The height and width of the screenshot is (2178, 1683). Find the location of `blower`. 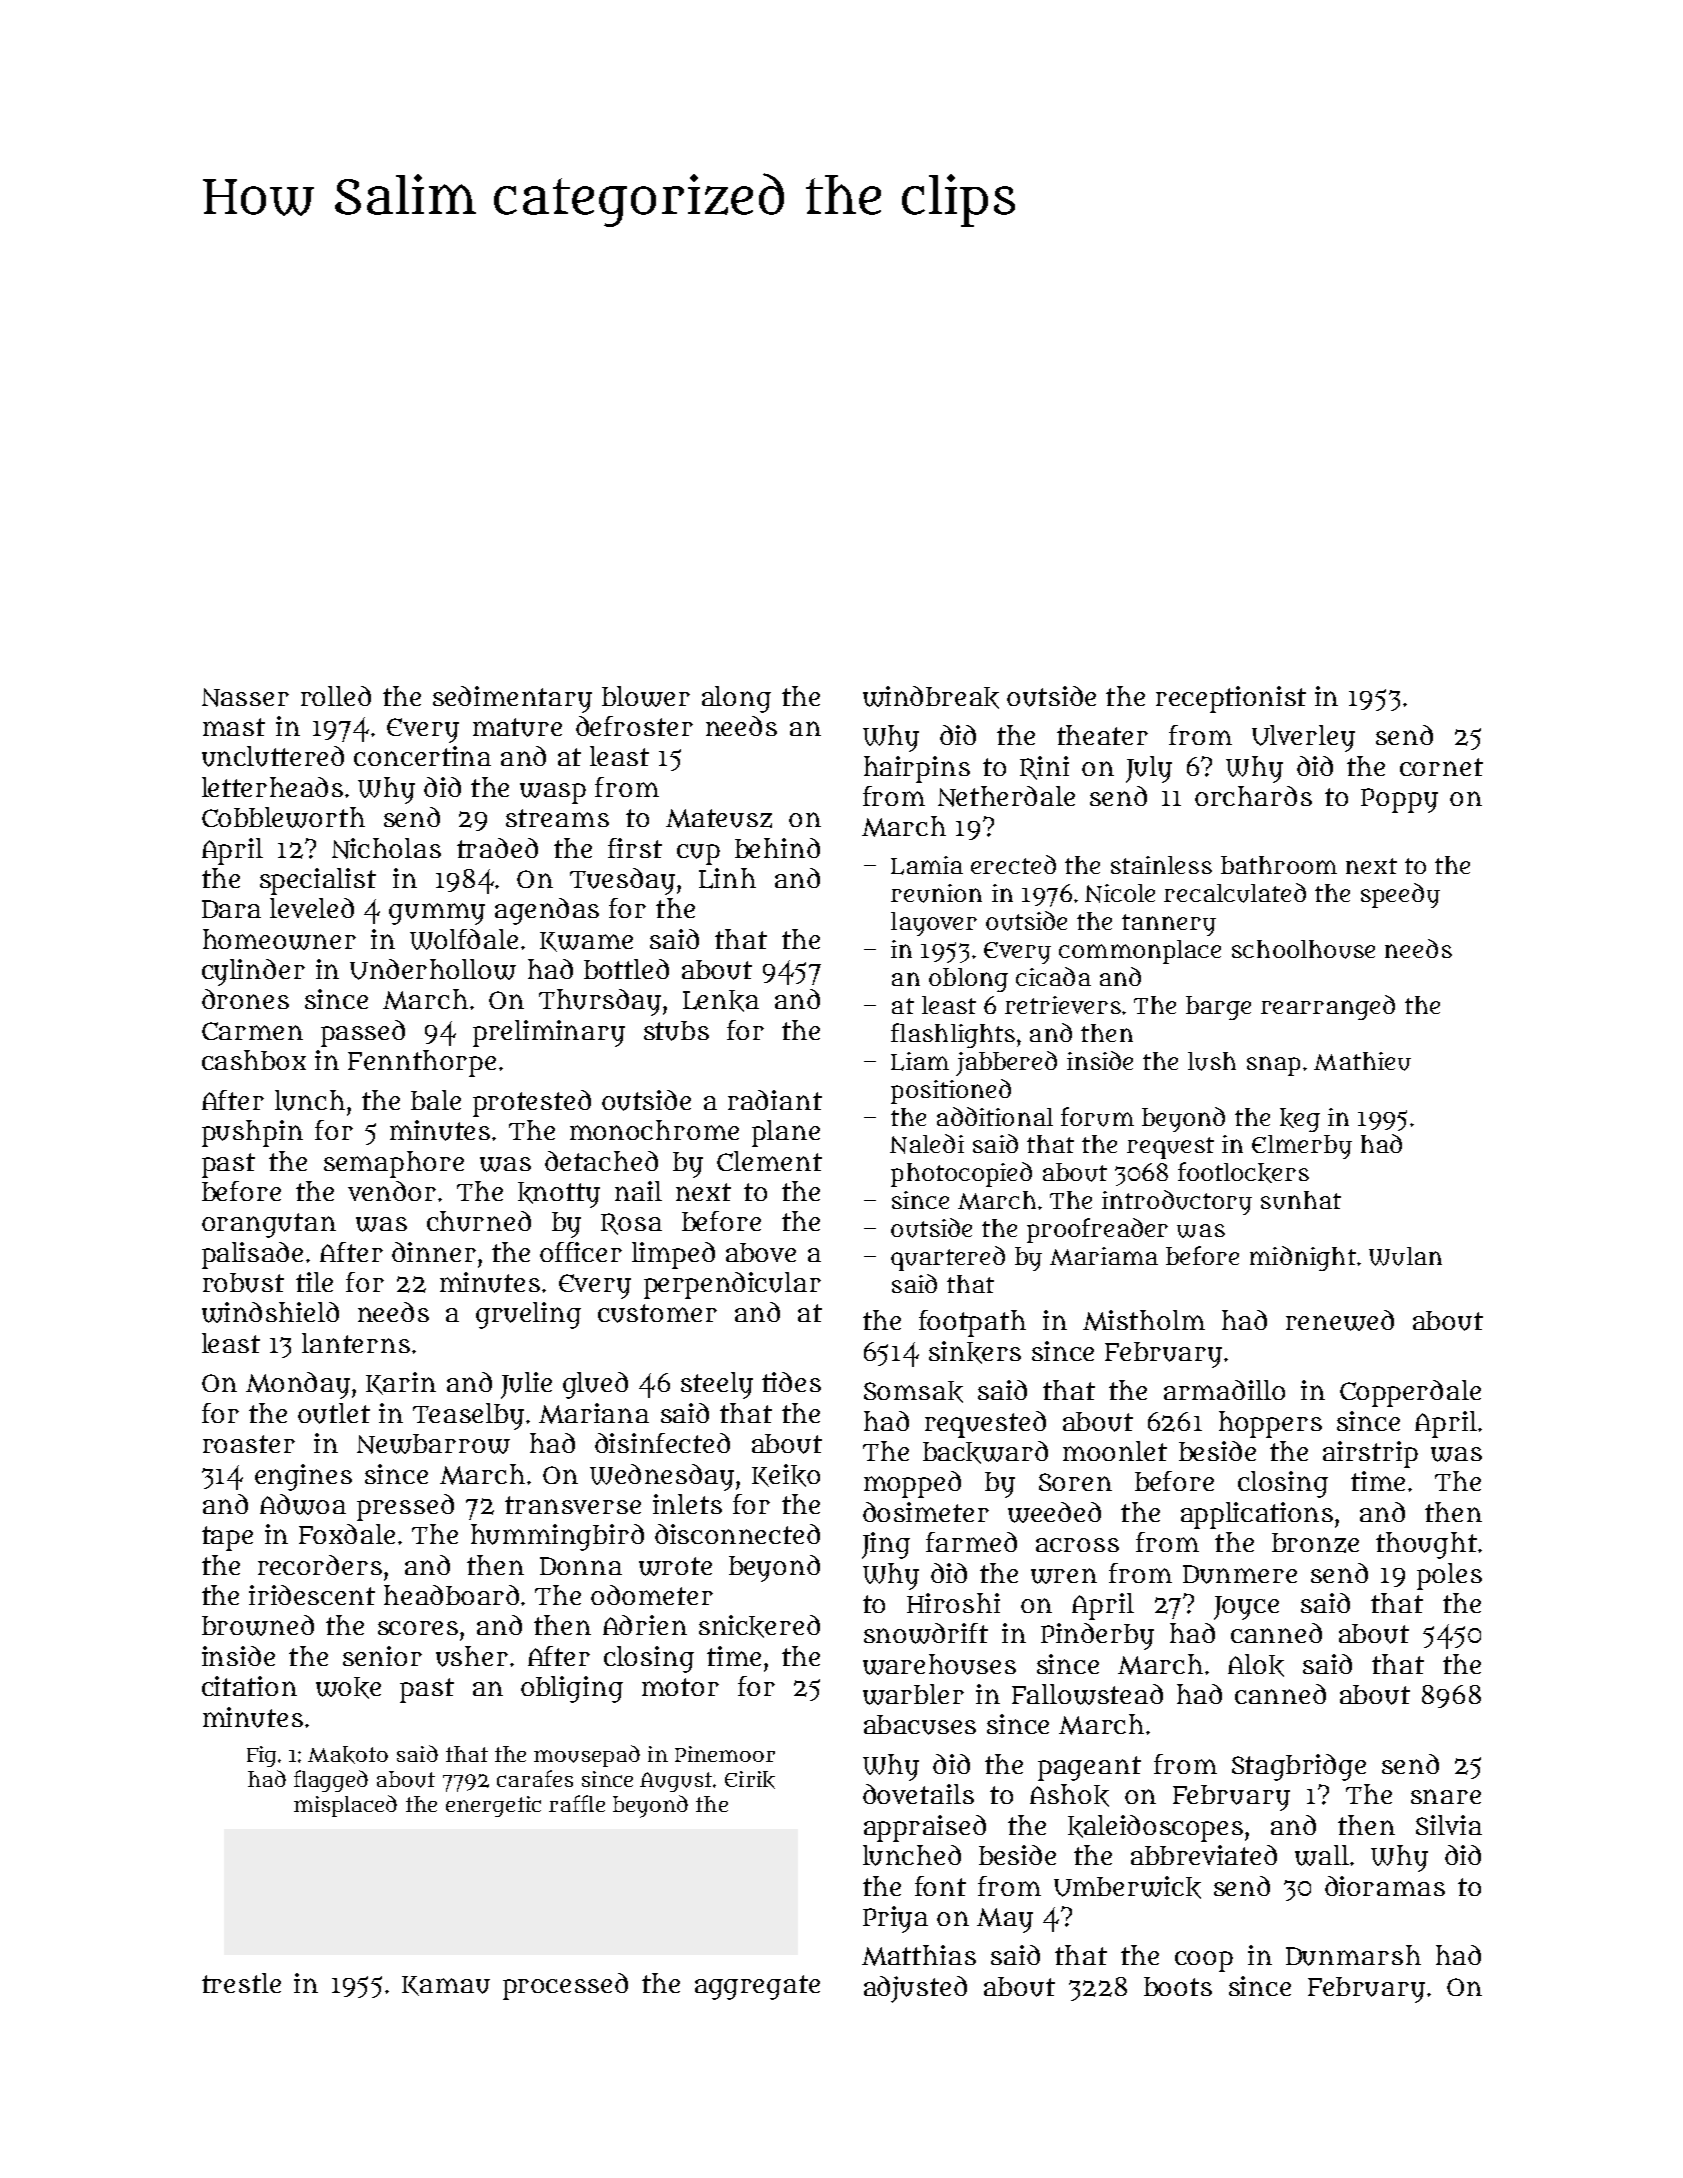

blower is located at coordinates (646, 696).
